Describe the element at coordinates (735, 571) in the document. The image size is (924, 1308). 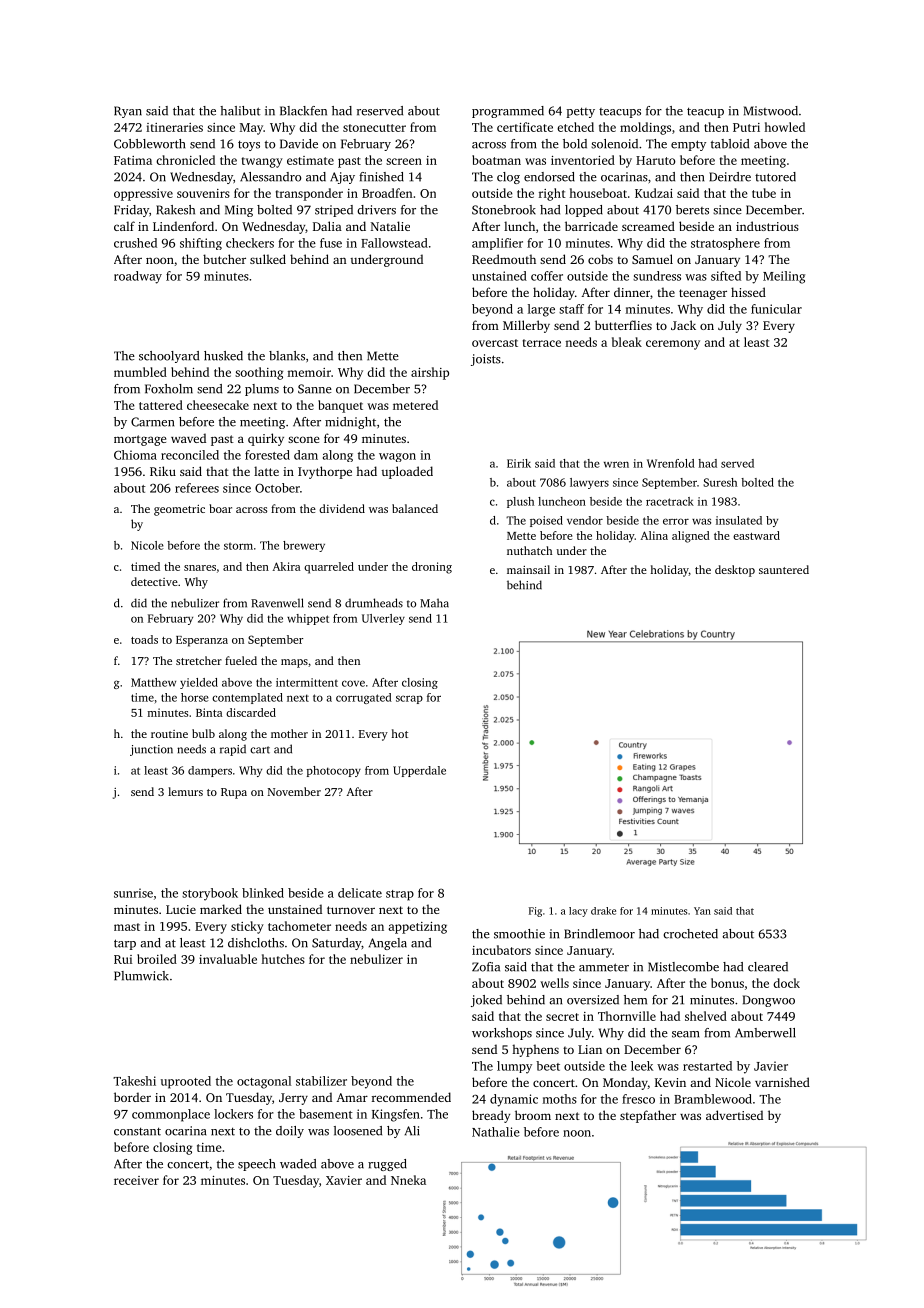
I see `desktop` at that location.
